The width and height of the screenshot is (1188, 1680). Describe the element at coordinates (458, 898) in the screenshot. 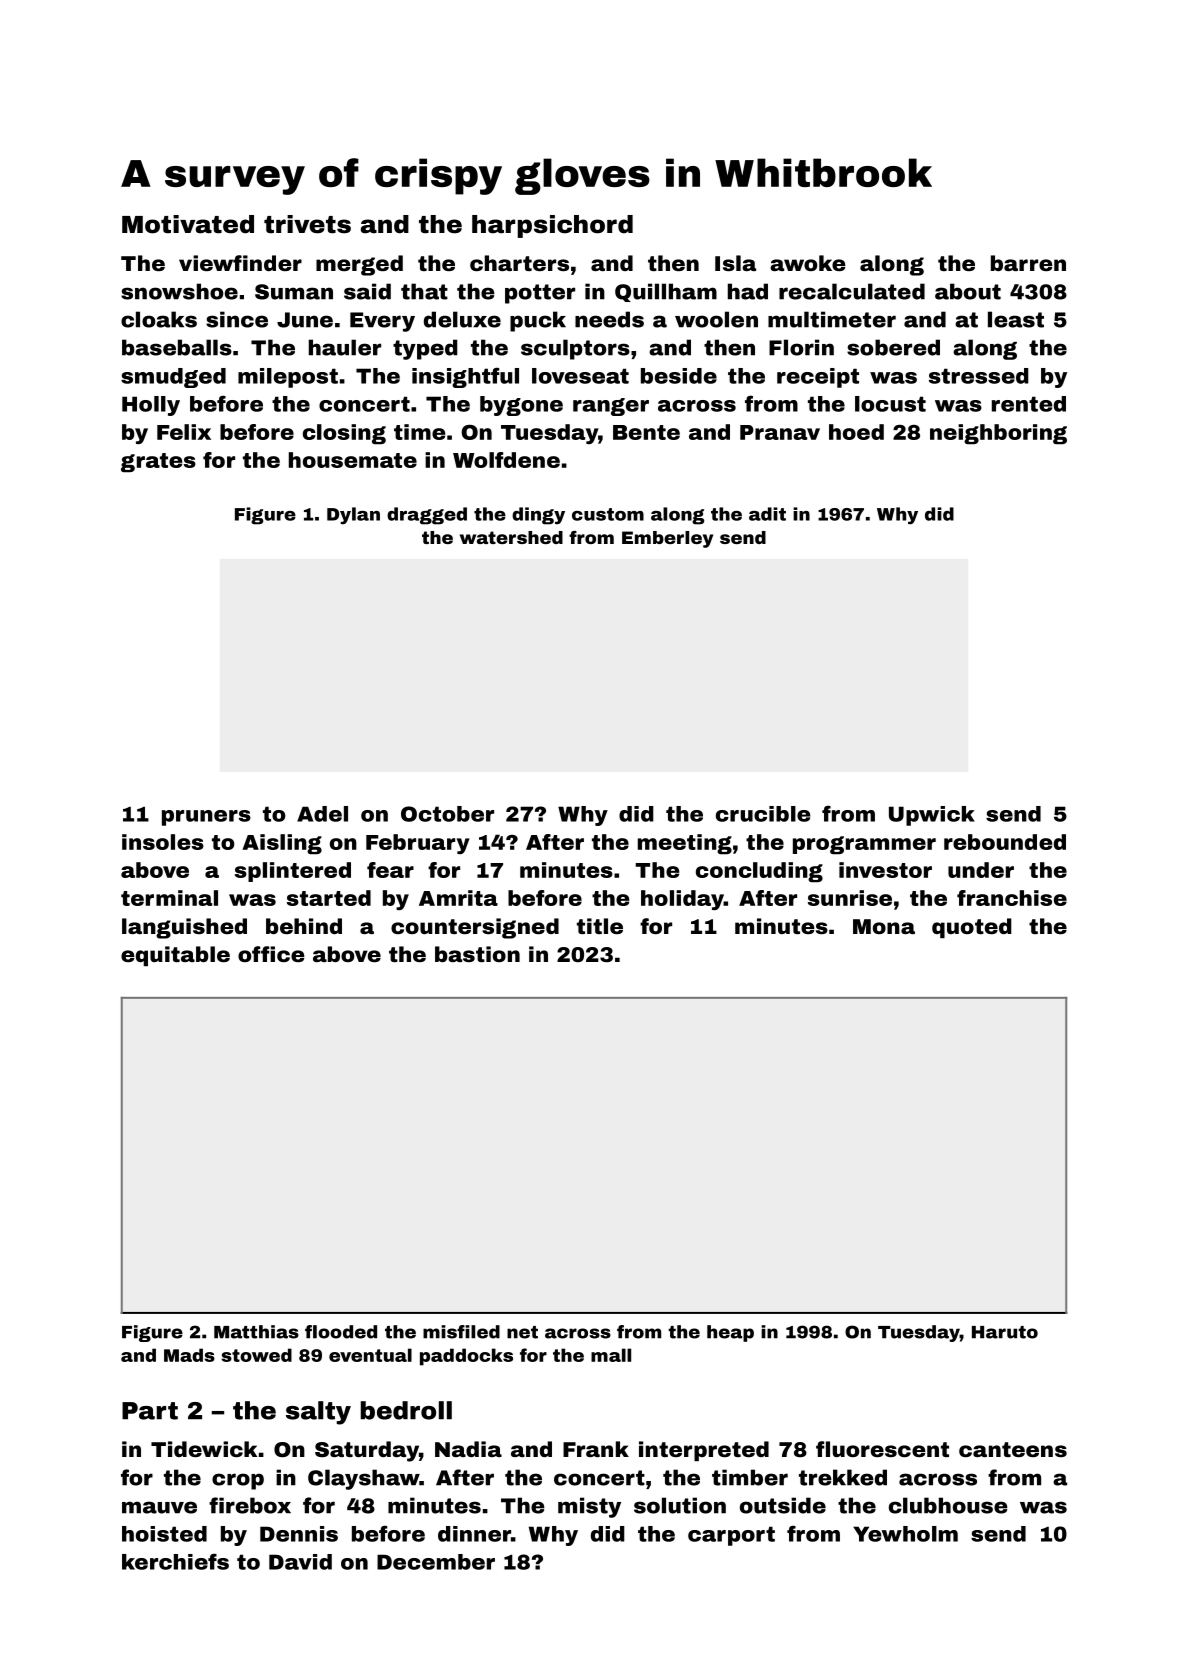

I see `Amrita` at that location.
